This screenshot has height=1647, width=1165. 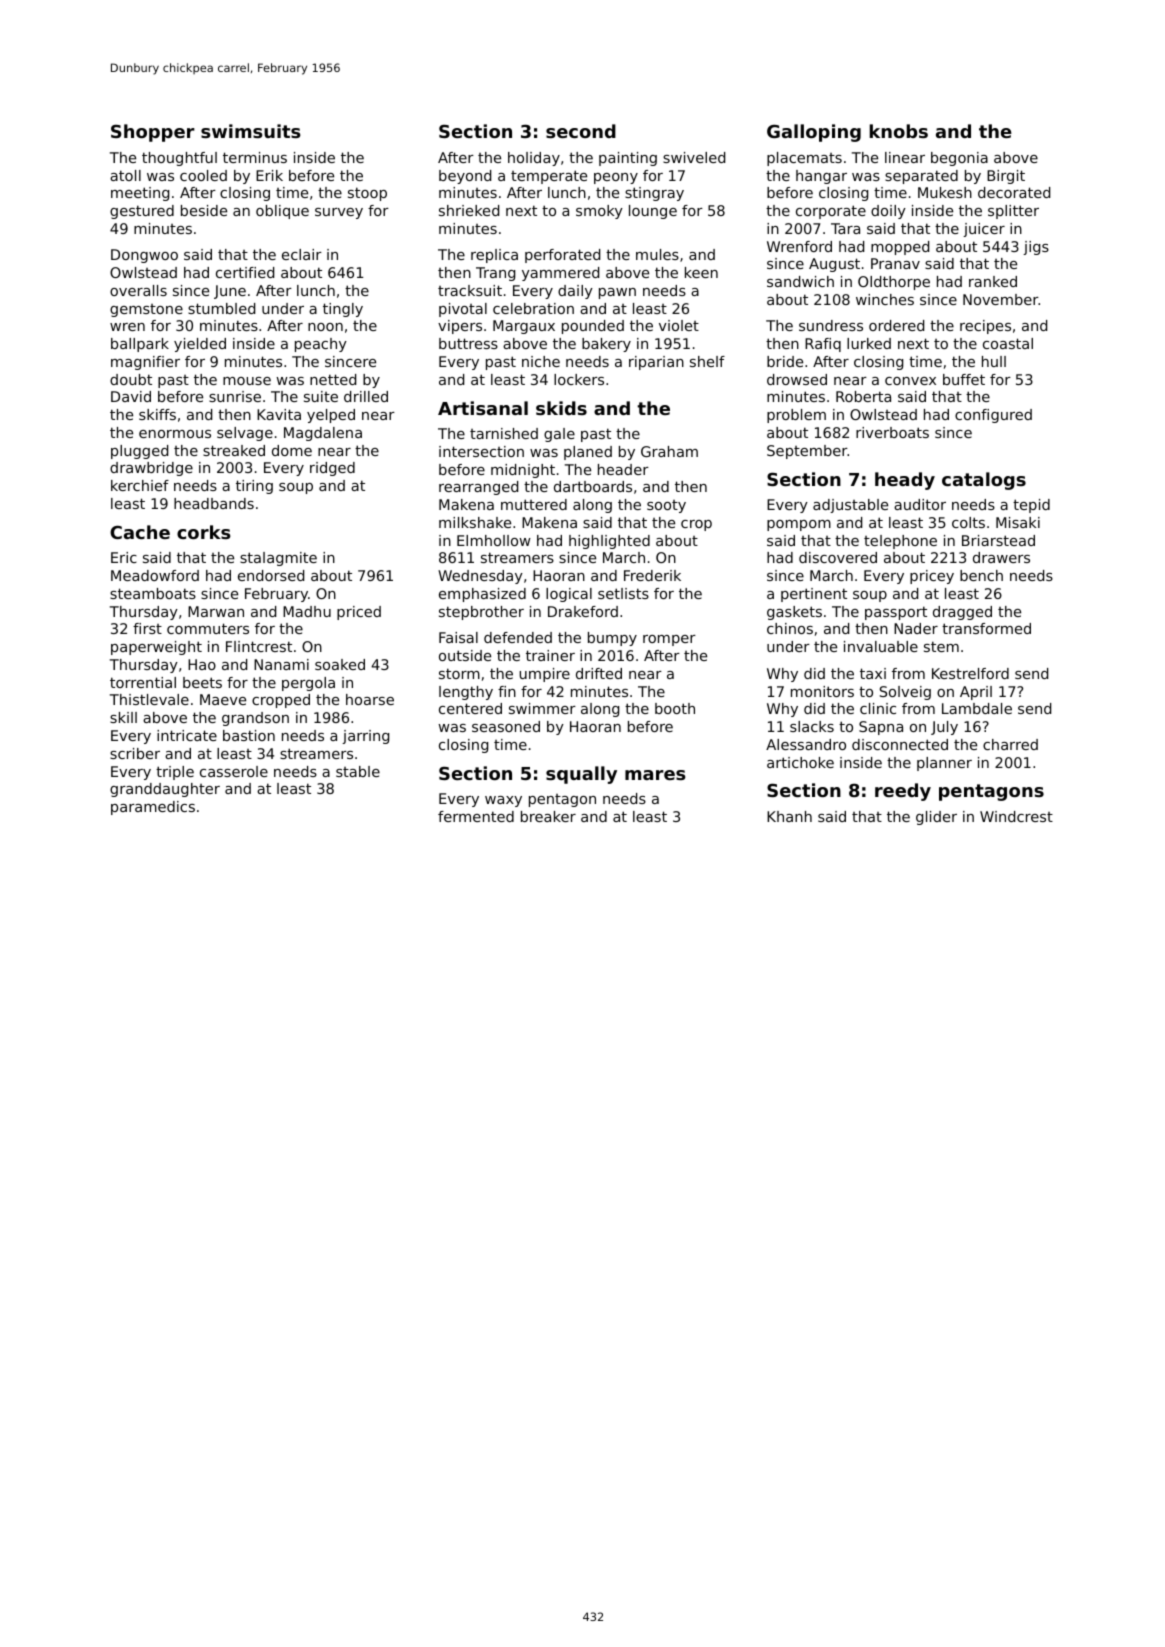 What do you see at coordinates (968, 522) in the screenshot?
I see `colts` at bounding box center [968, 522].
